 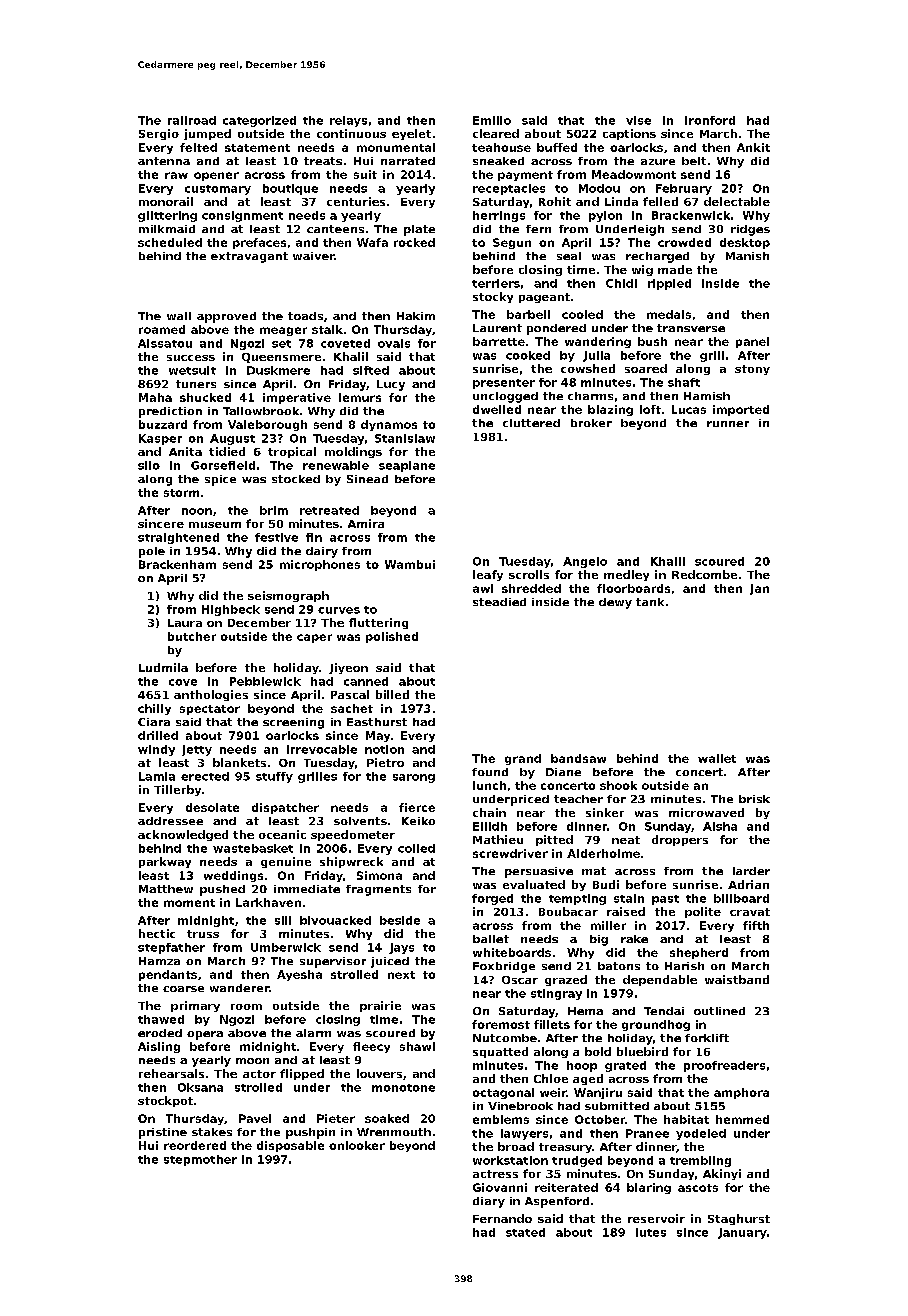 I want to click on stepmother, so click(x=200, y=1160).
